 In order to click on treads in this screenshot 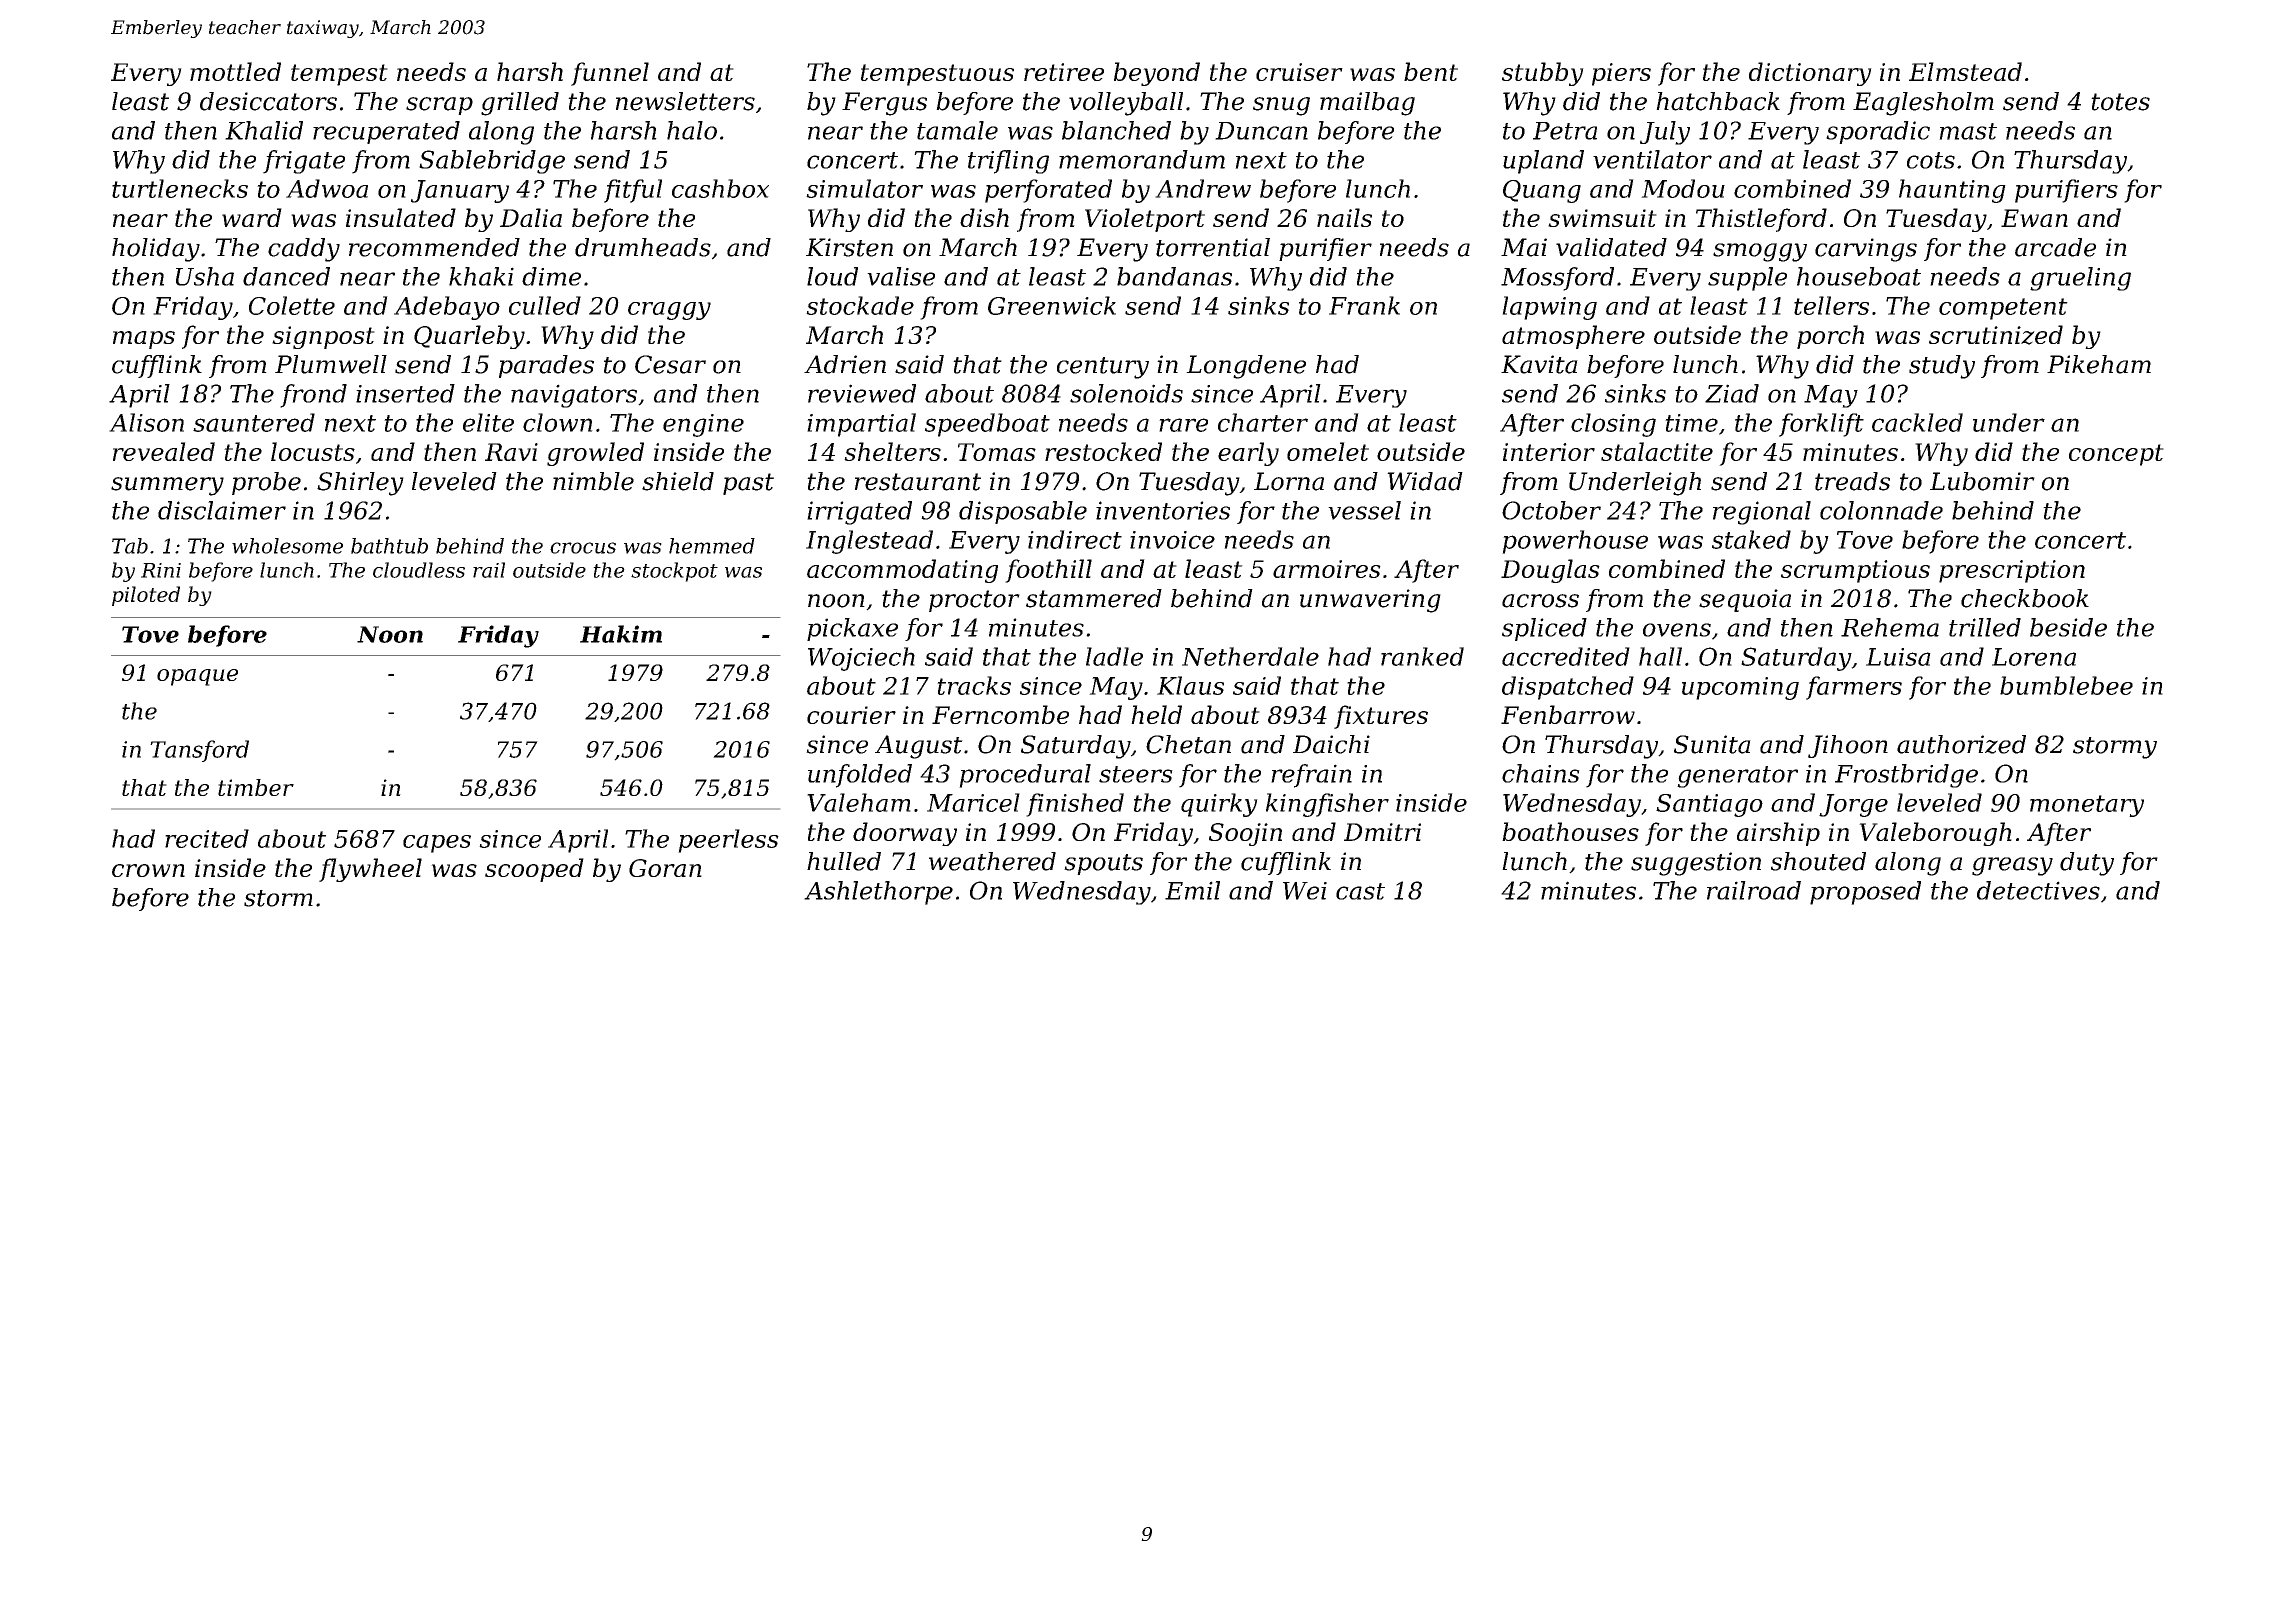, I will do `click(1852, 481)`.
